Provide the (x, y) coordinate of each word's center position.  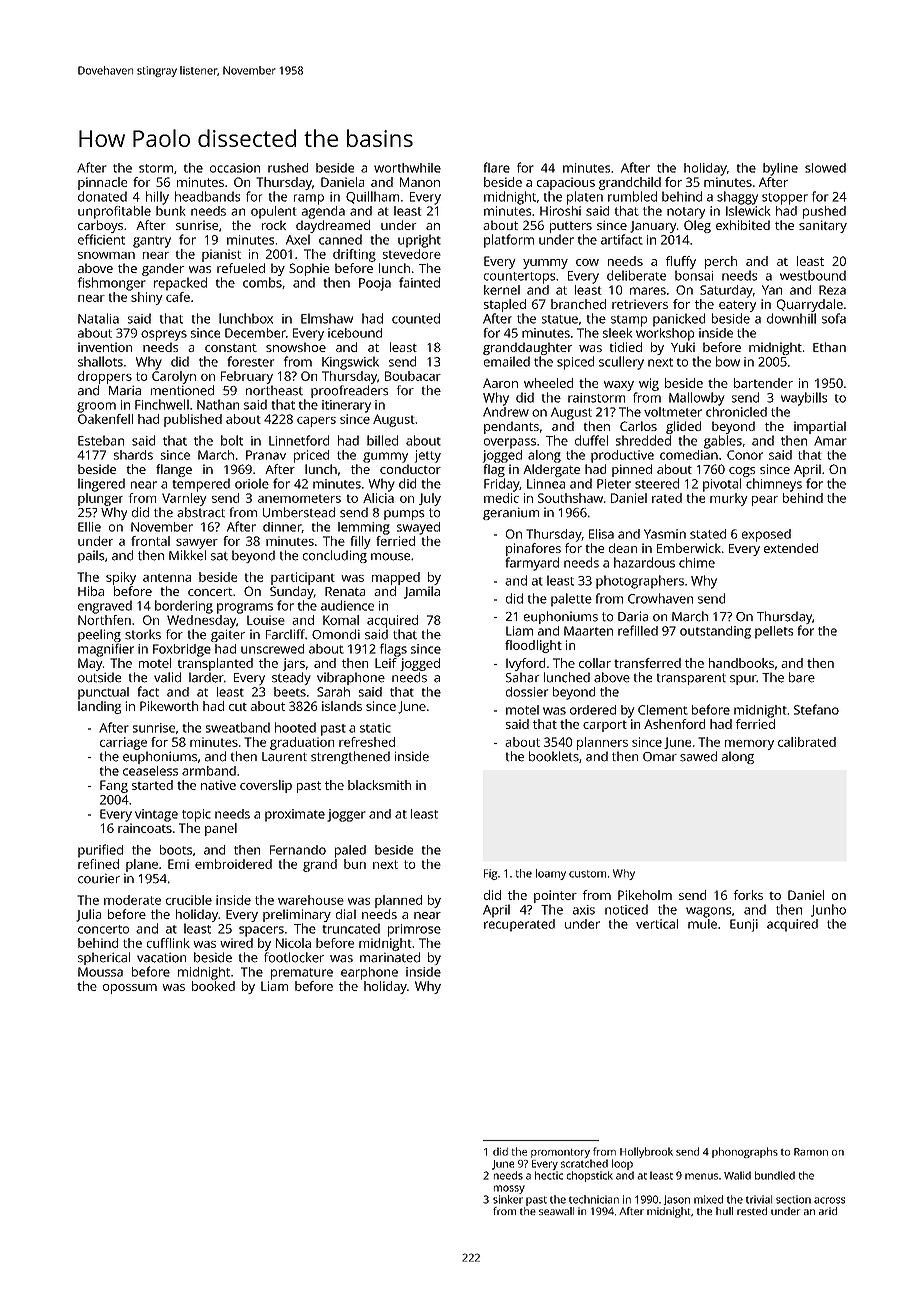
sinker (508, 1199)
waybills (804, 399)
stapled (505, 305)
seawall (556, 1211)
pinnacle (102, 183)
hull (724, 1211)
